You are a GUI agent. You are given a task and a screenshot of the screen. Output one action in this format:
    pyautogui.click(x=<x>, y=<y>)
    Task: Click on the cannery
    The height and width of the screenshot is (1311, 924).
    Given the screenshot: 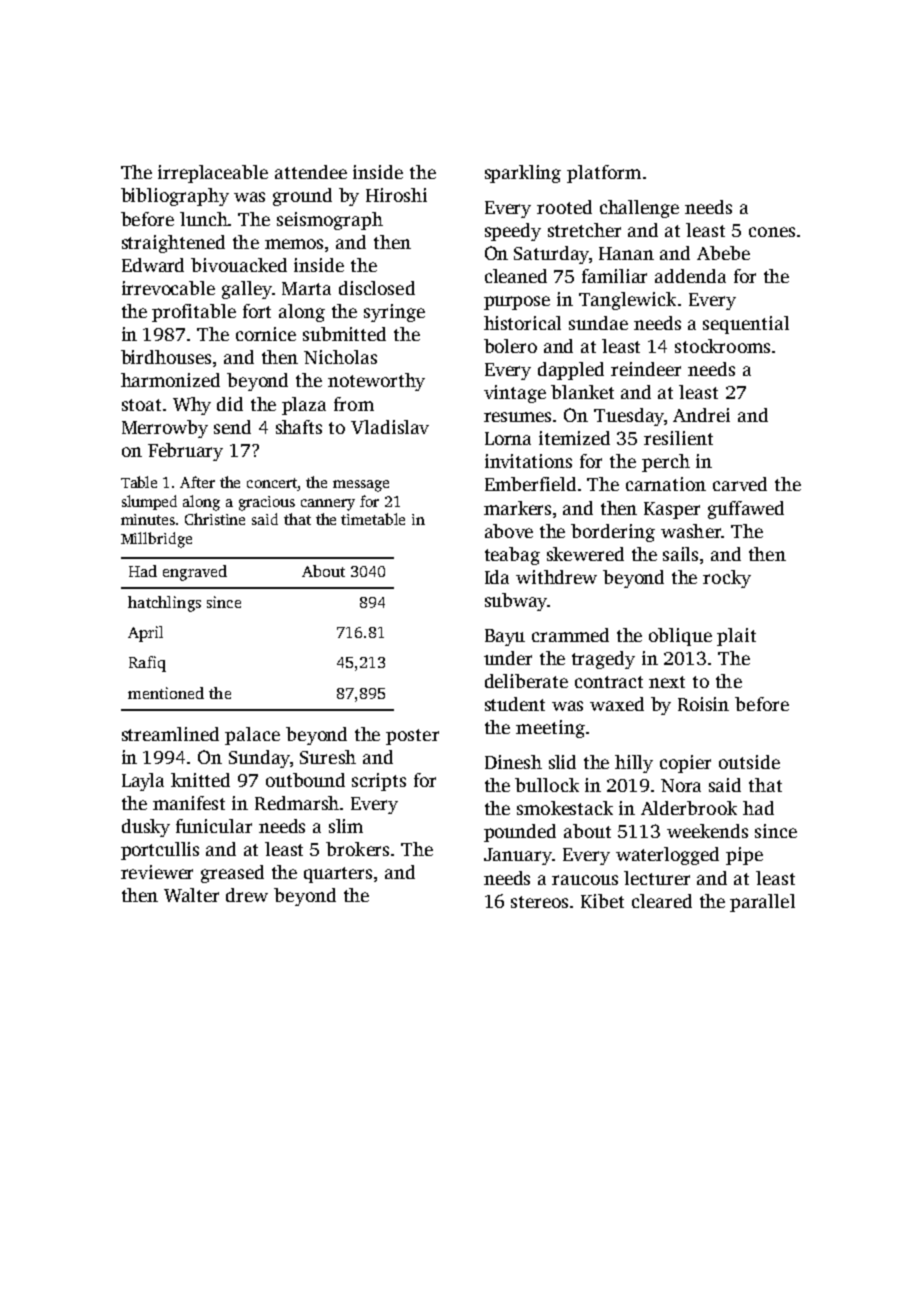 What is the action you would take?
    pyautogui.click(x=328, y=505)
